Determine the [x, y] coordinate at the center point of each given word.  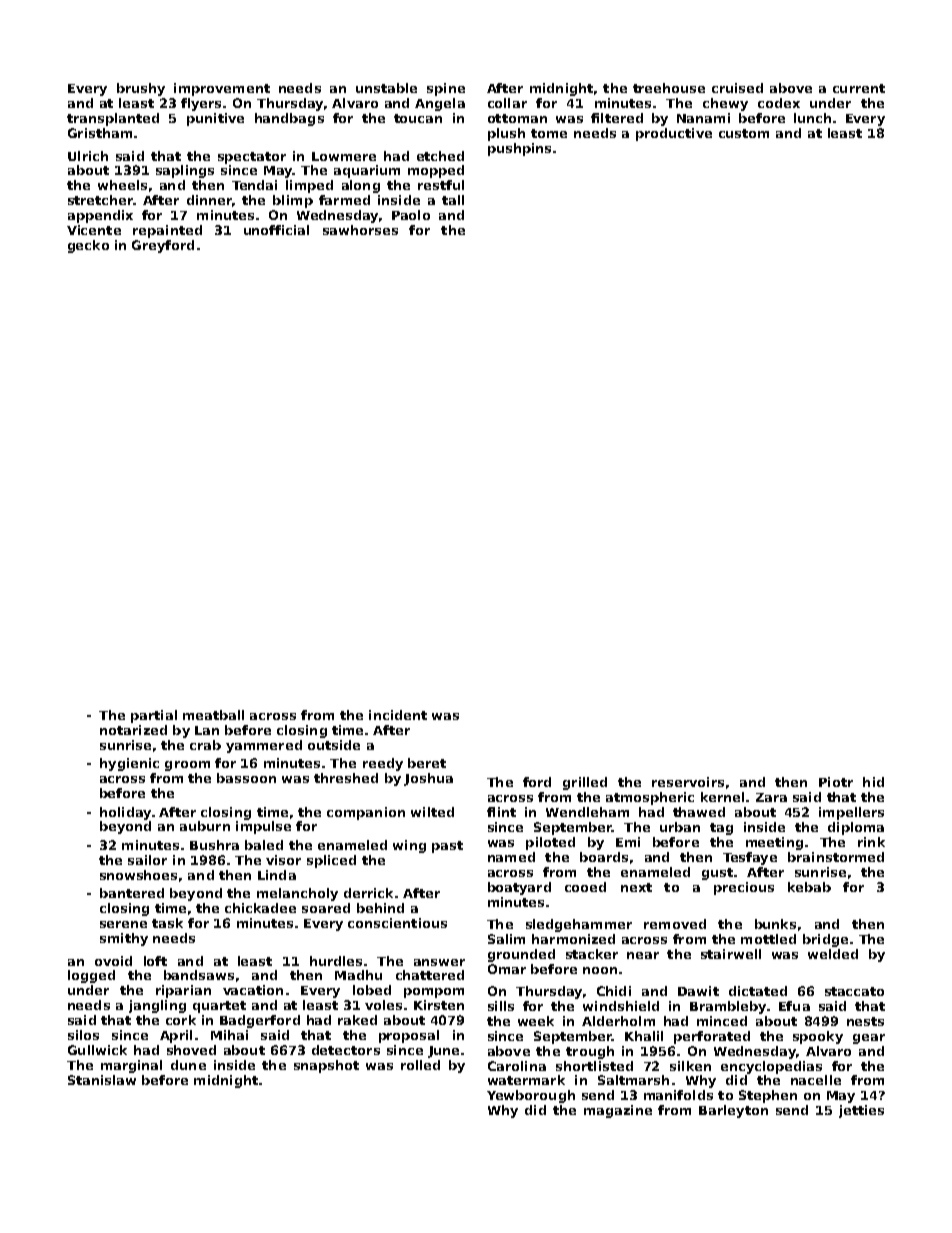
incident [398, 715]
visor [283, 860]
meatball [213, 715]
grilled [585, 783]
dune [188, 1065]
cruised [737, 88]
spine [446, 89]
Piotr [836, 782]
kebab [809, 887]
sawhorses [360, 230]
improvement [222, 89]
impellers [851, 813]
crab [205, 745]
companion [366, 813]
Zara [771, 797]
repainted [167, 231]
